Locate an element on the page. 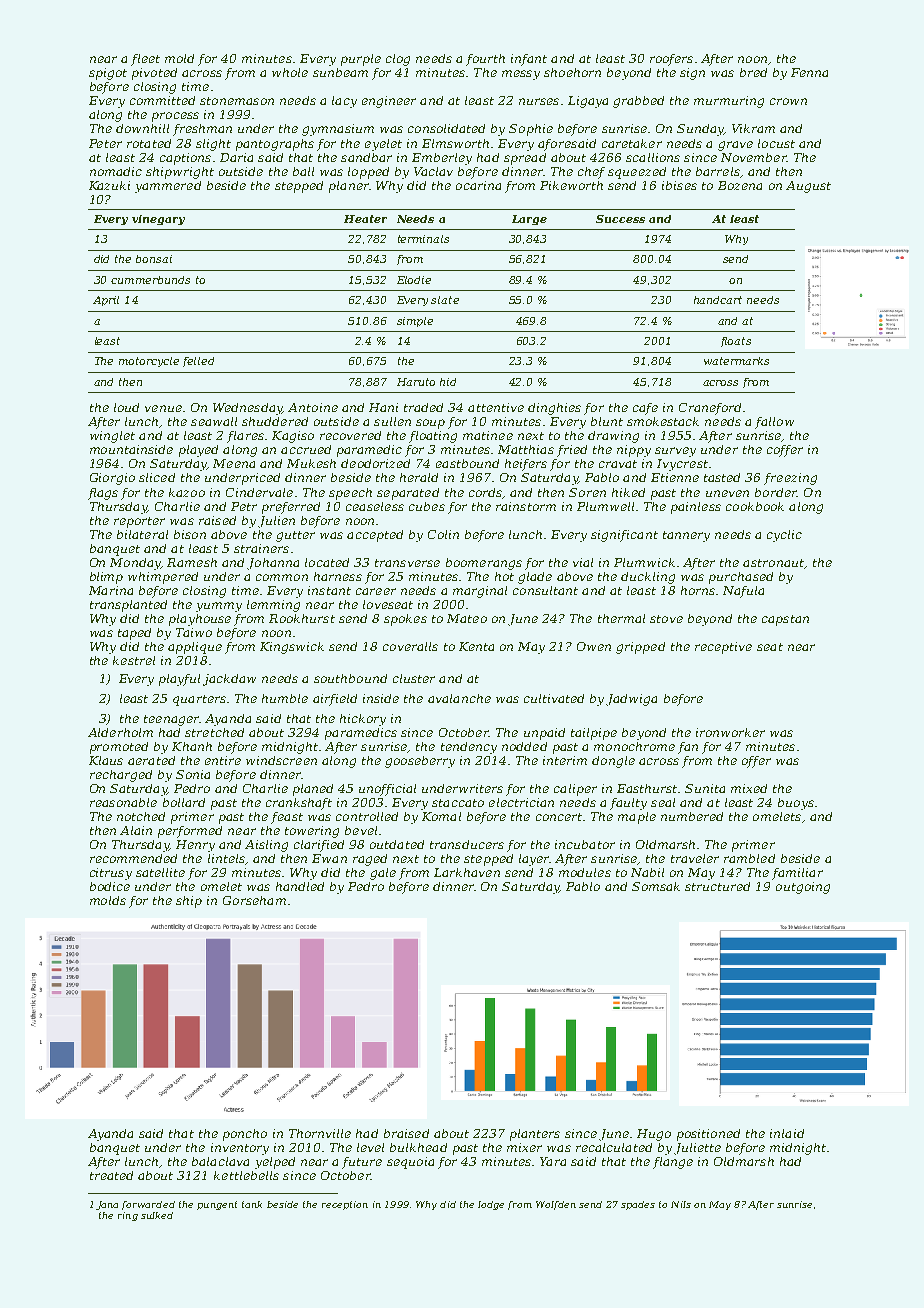 The width and height of the image is (924, 1308). outgoing is located at coordinates (803, 888).
